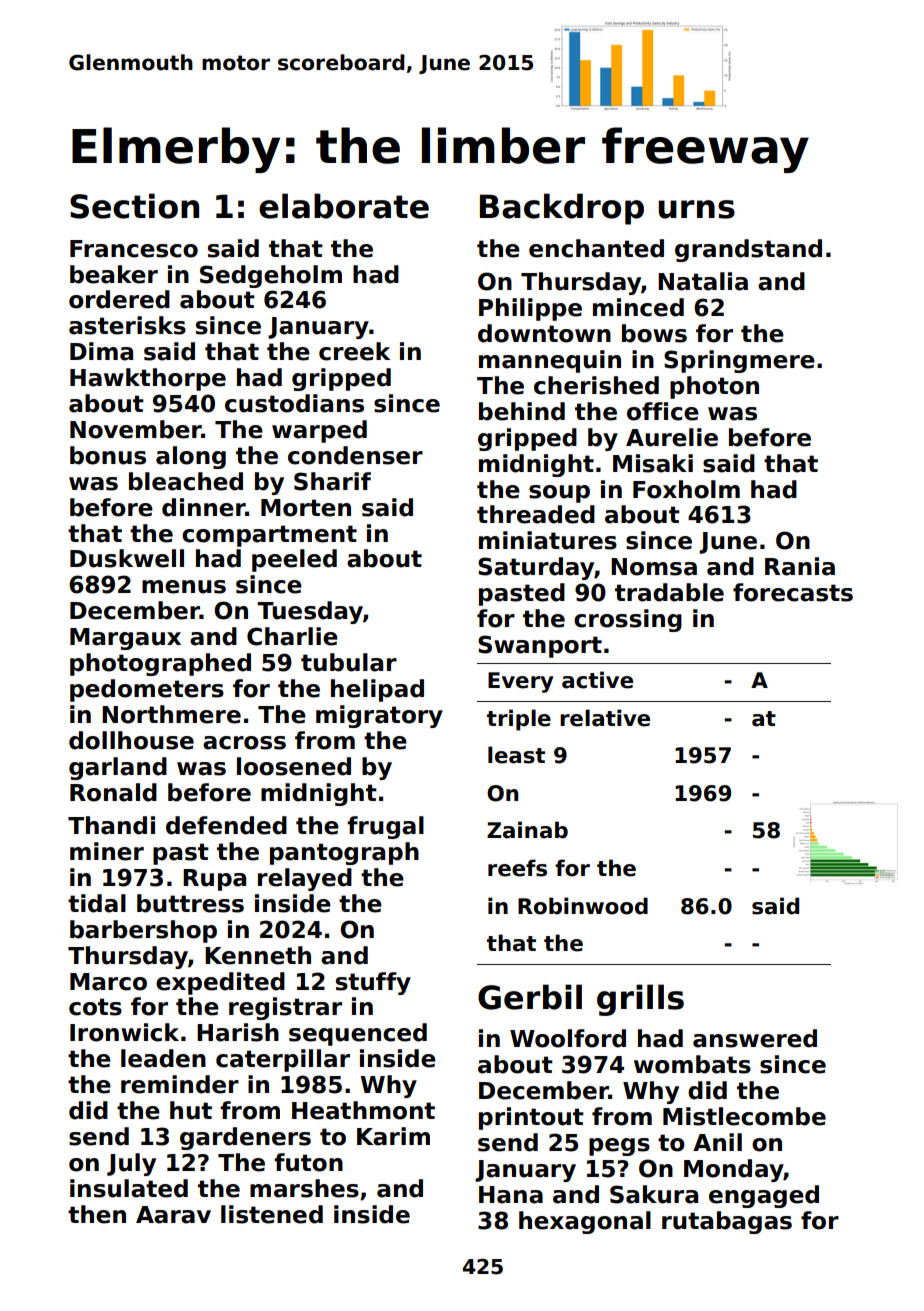 This page has height=1311, width=924. I want to click on Sedgeholm, so click(271, 276).
